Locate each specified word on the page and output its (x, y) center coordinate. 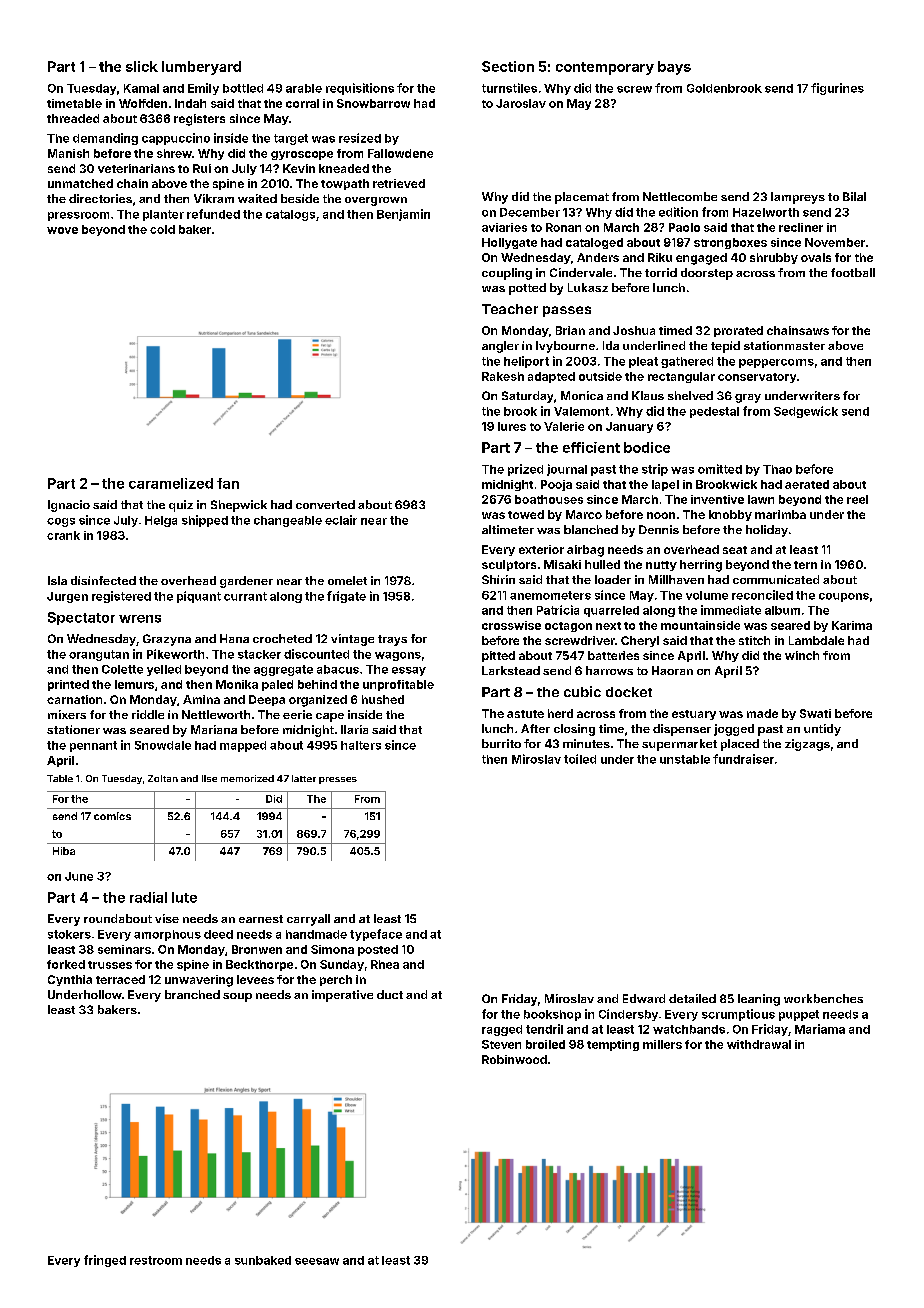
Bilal (854, 196)
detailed (692, 998)
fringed (105, 1261)
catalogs (290, 215)
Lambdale (816, 640)
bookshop (552, 1015)
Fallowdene (400, 153)
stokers (69, 934)
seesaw (317, 1261)
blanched (591, 529)
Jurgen (67, 597)
